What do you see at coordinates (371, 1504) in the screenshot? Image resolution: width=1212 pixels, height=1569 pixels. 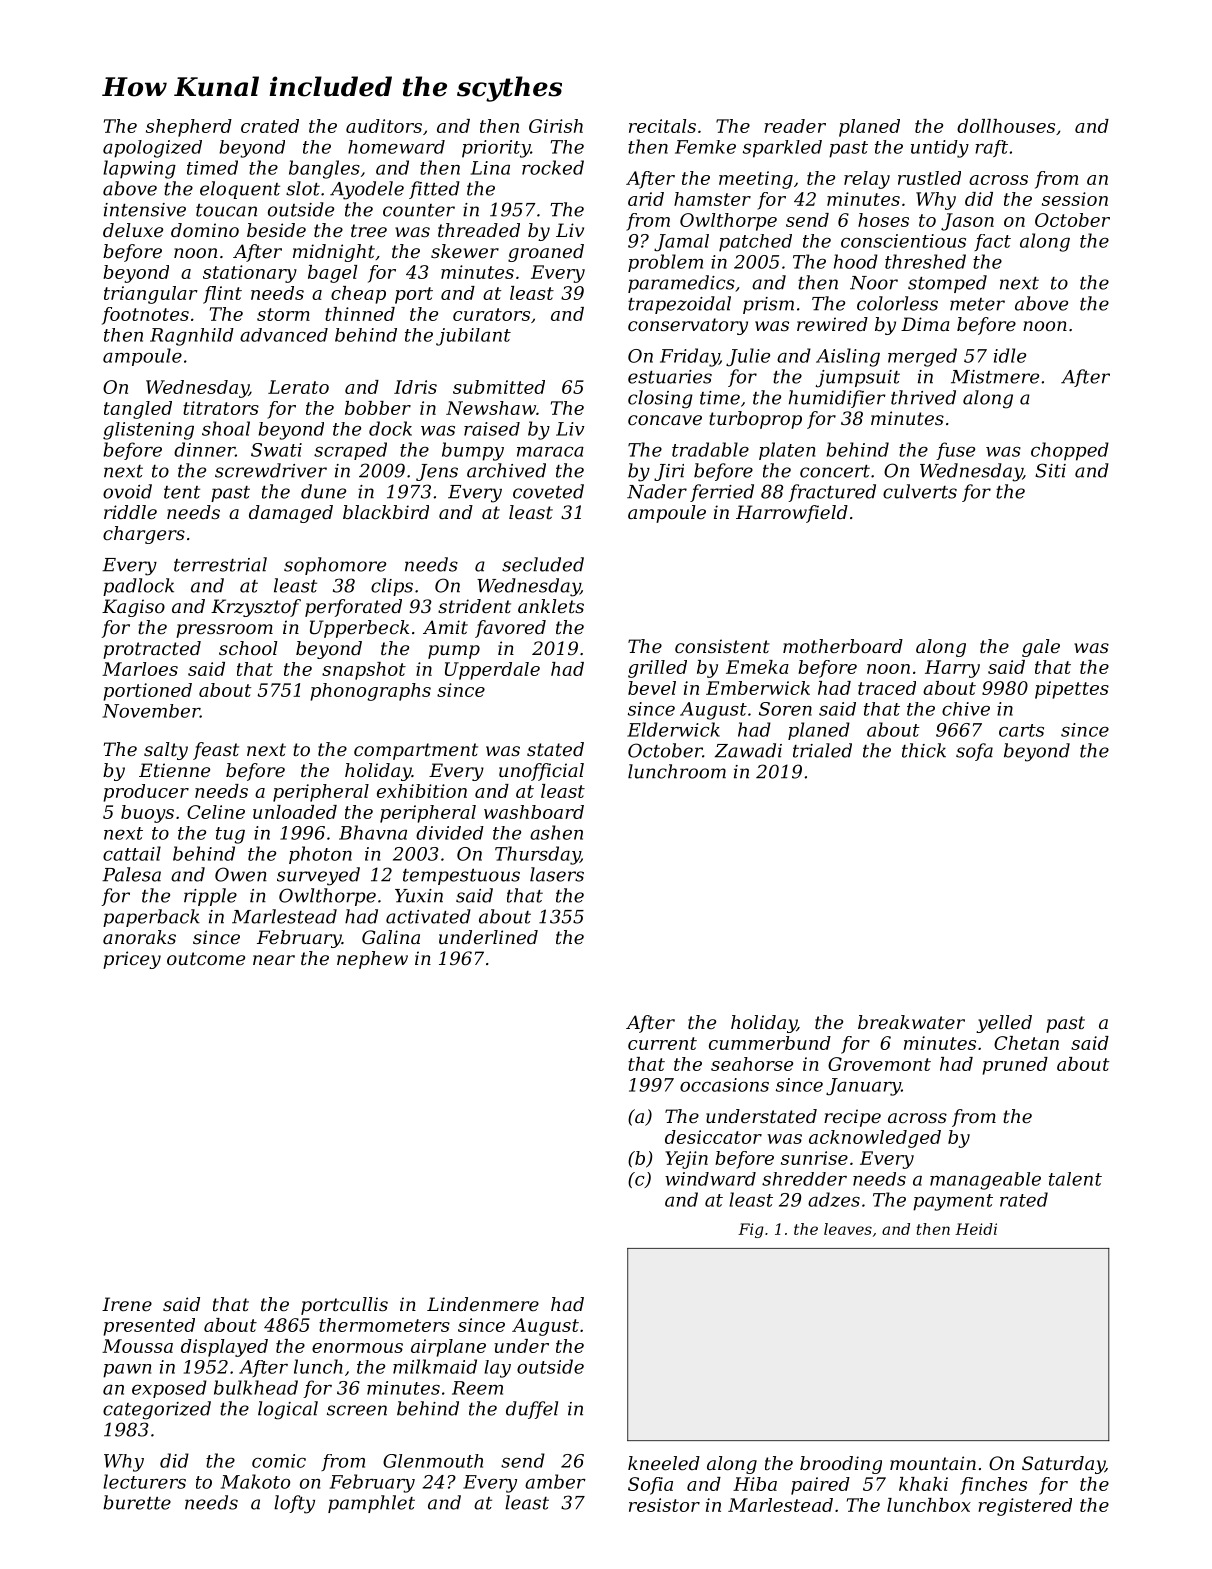 I see `pamphlet` at bounding box center [371, 1504].
